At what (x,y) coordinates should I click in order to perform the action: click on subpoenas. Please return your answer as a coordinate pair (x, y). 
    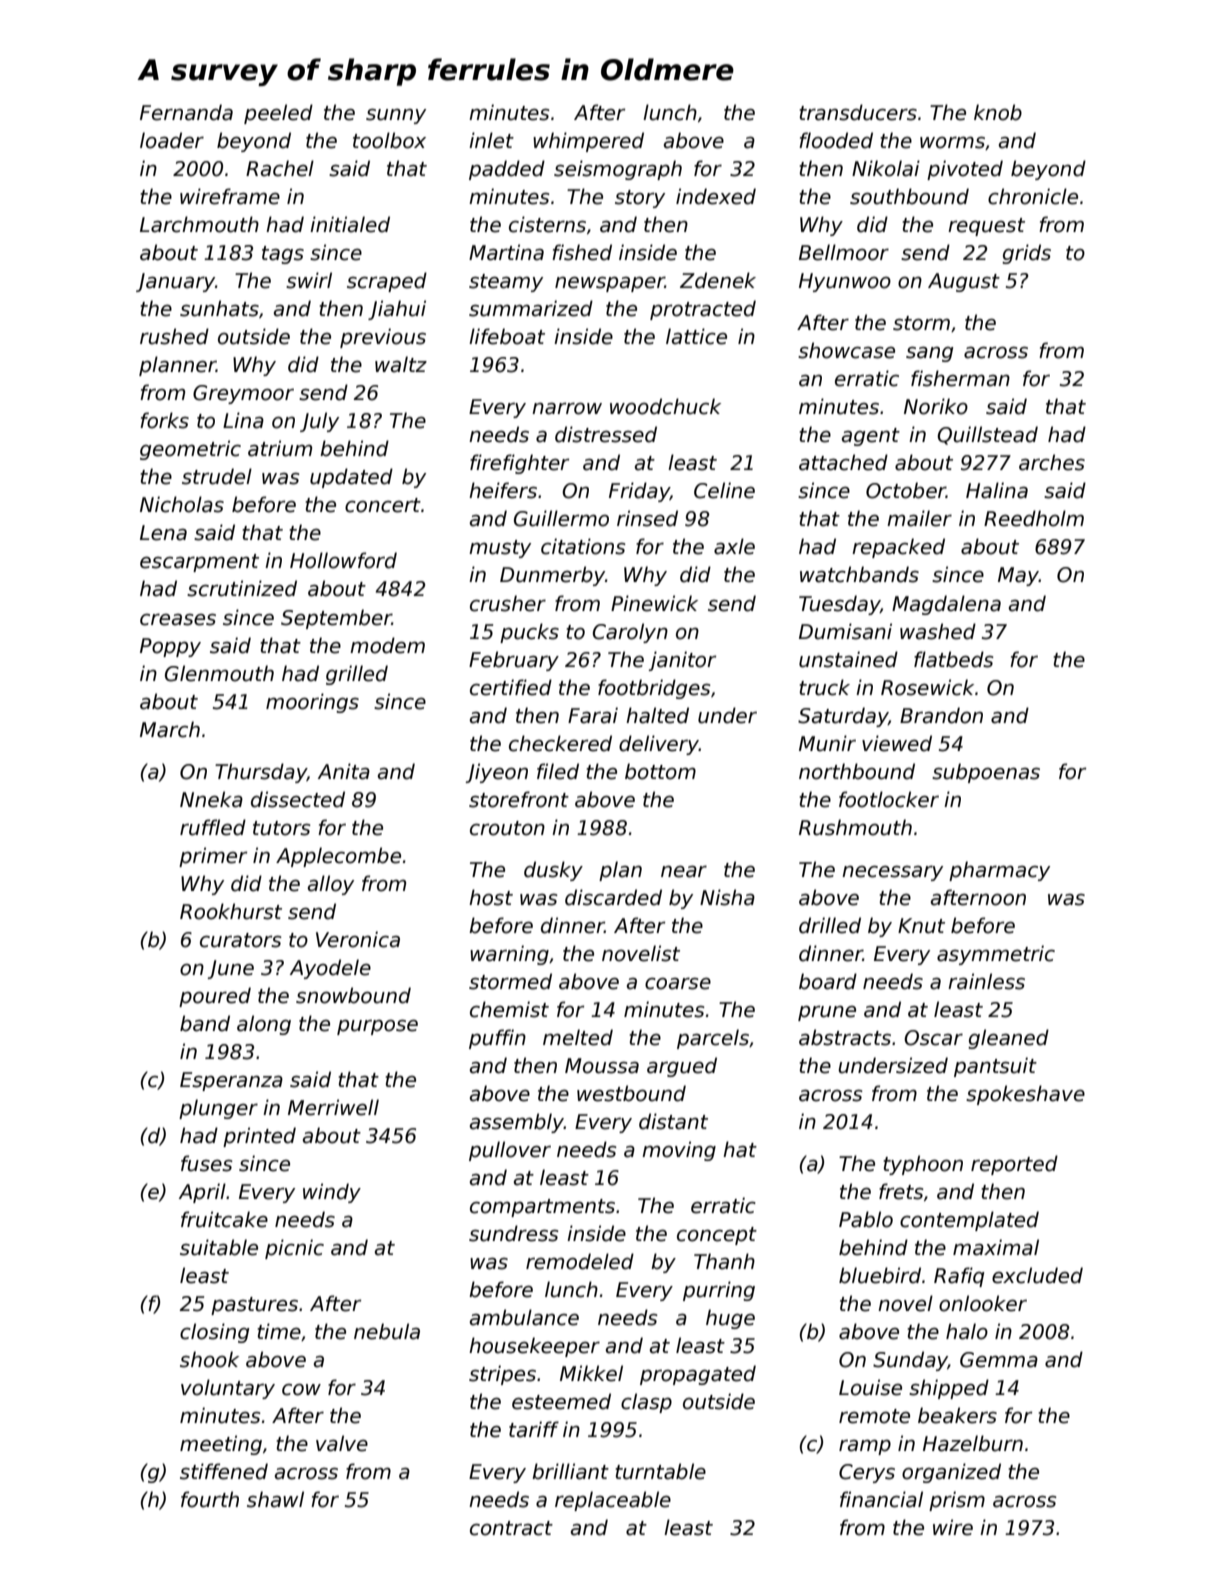
    Looking at the image, I should click on (986, 773).
